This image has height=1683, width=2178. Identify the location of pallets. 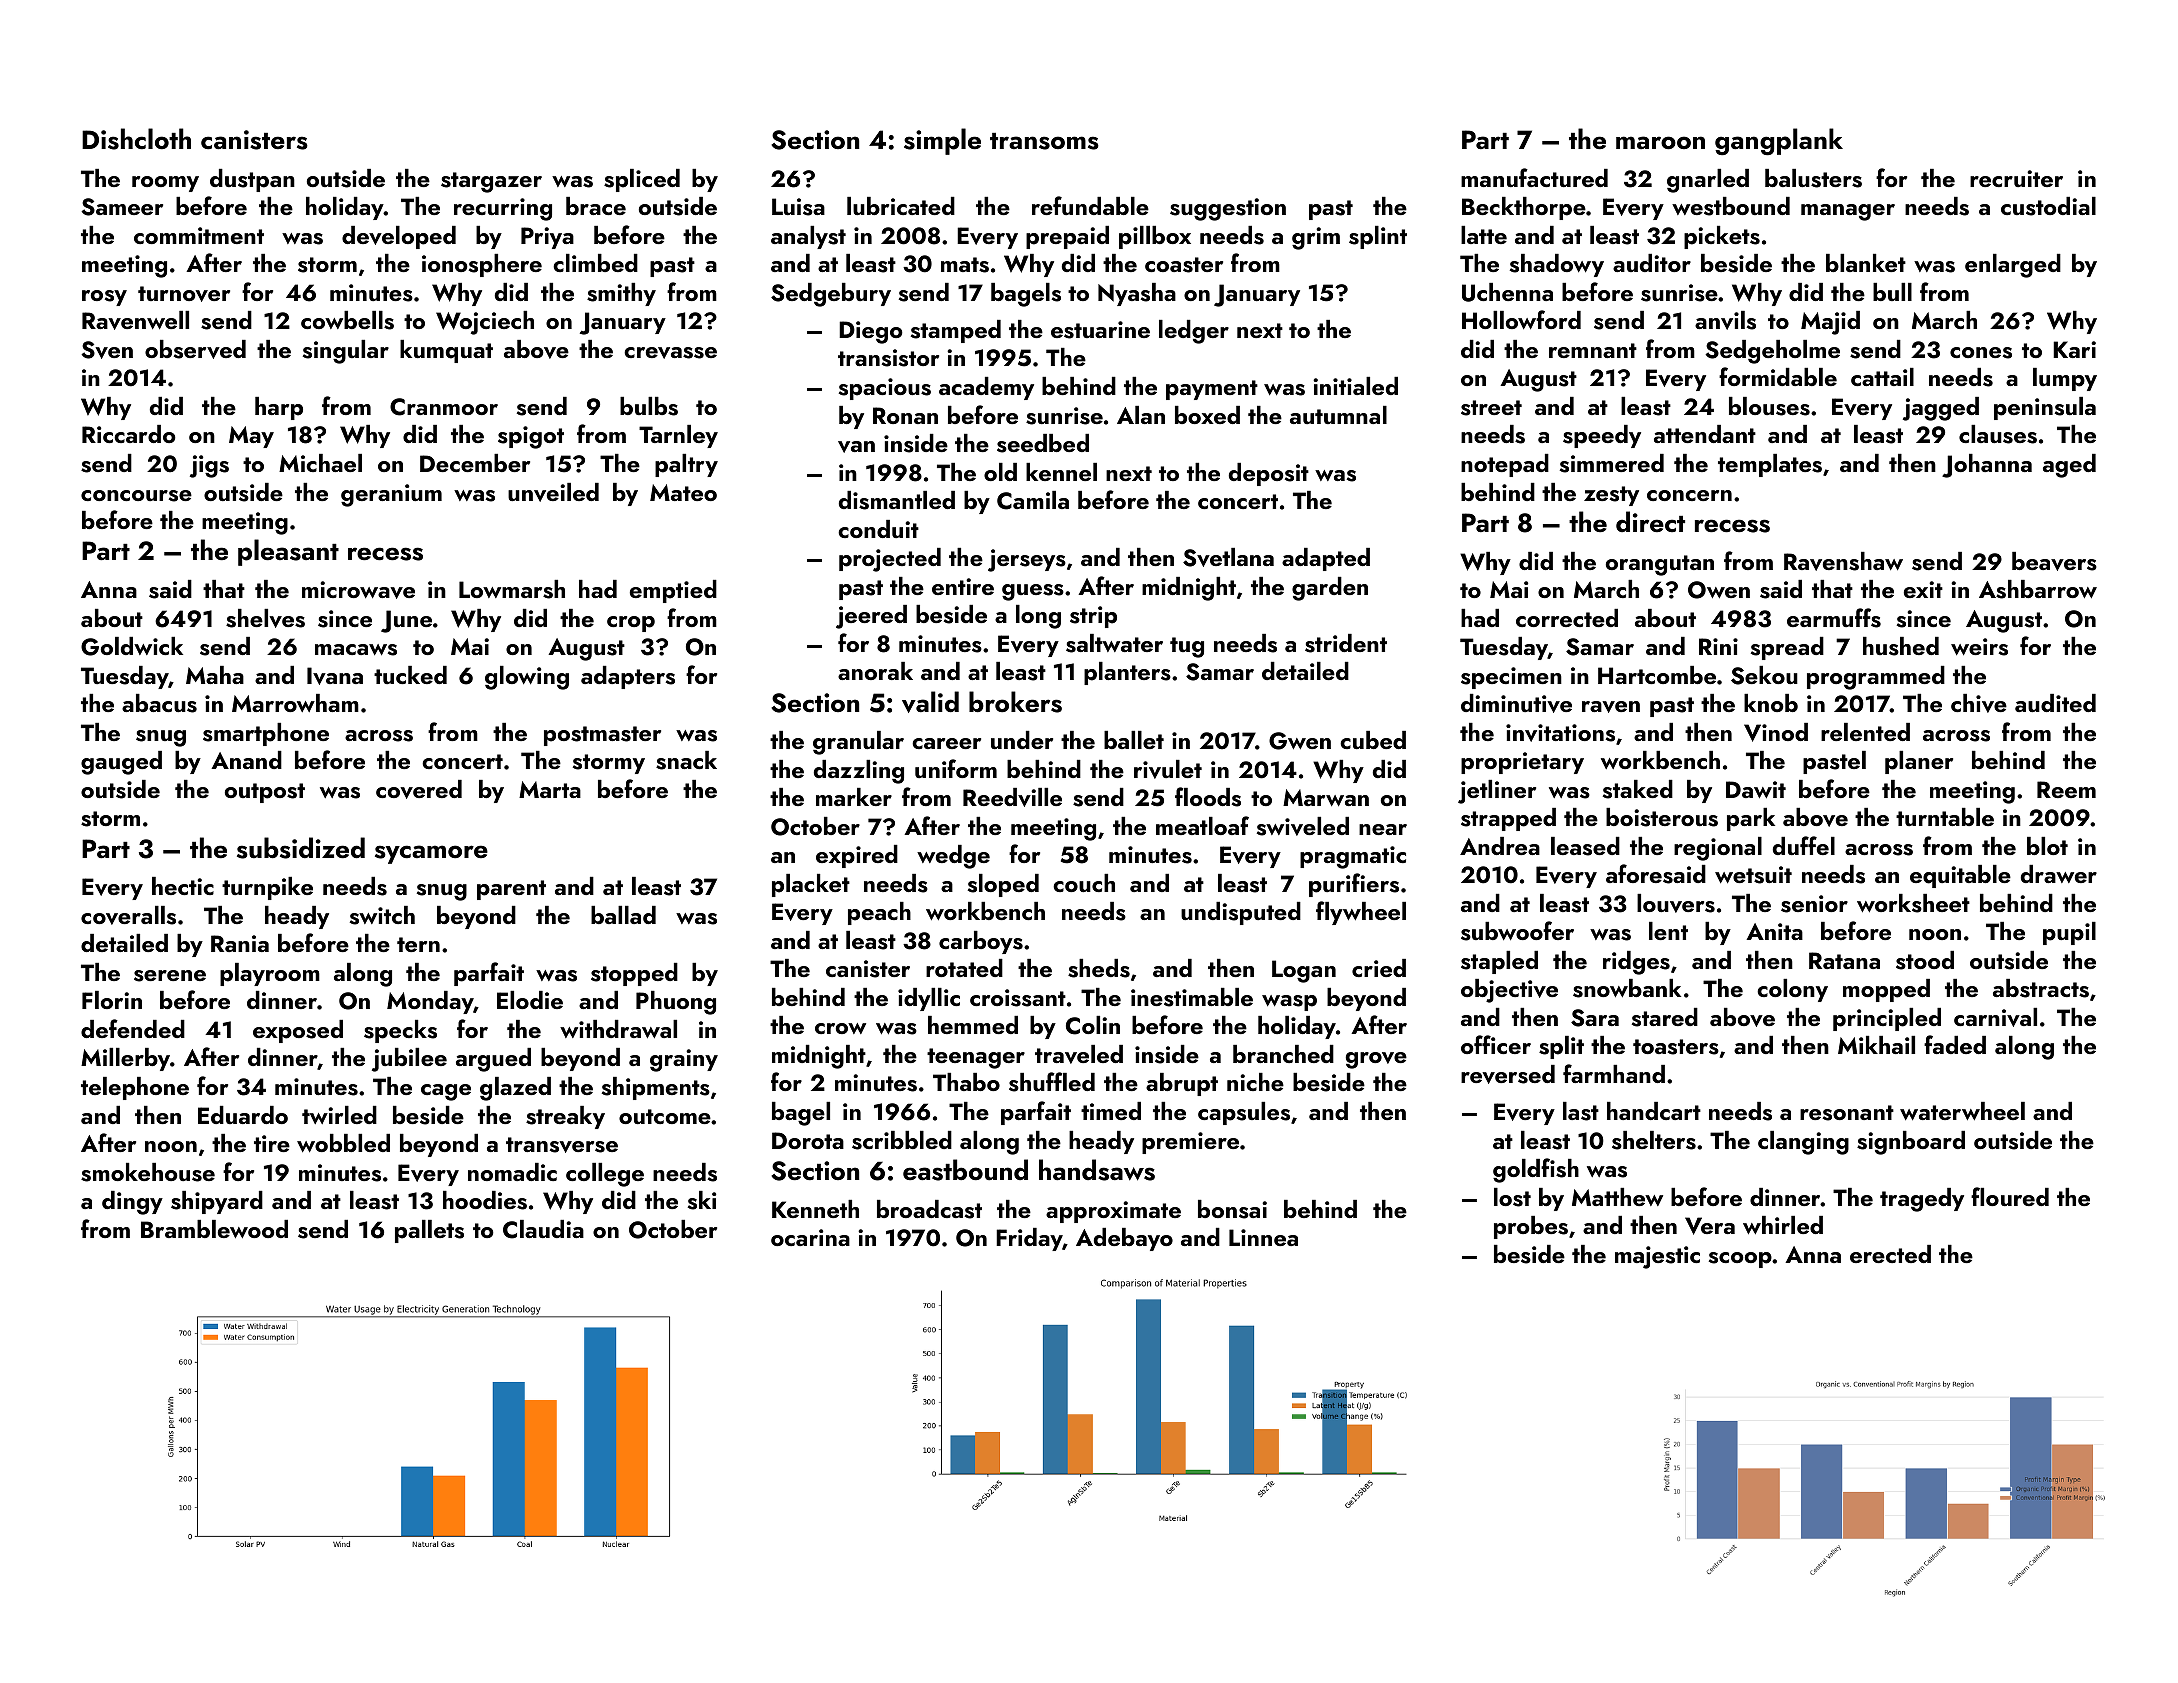
(429, 1231).
